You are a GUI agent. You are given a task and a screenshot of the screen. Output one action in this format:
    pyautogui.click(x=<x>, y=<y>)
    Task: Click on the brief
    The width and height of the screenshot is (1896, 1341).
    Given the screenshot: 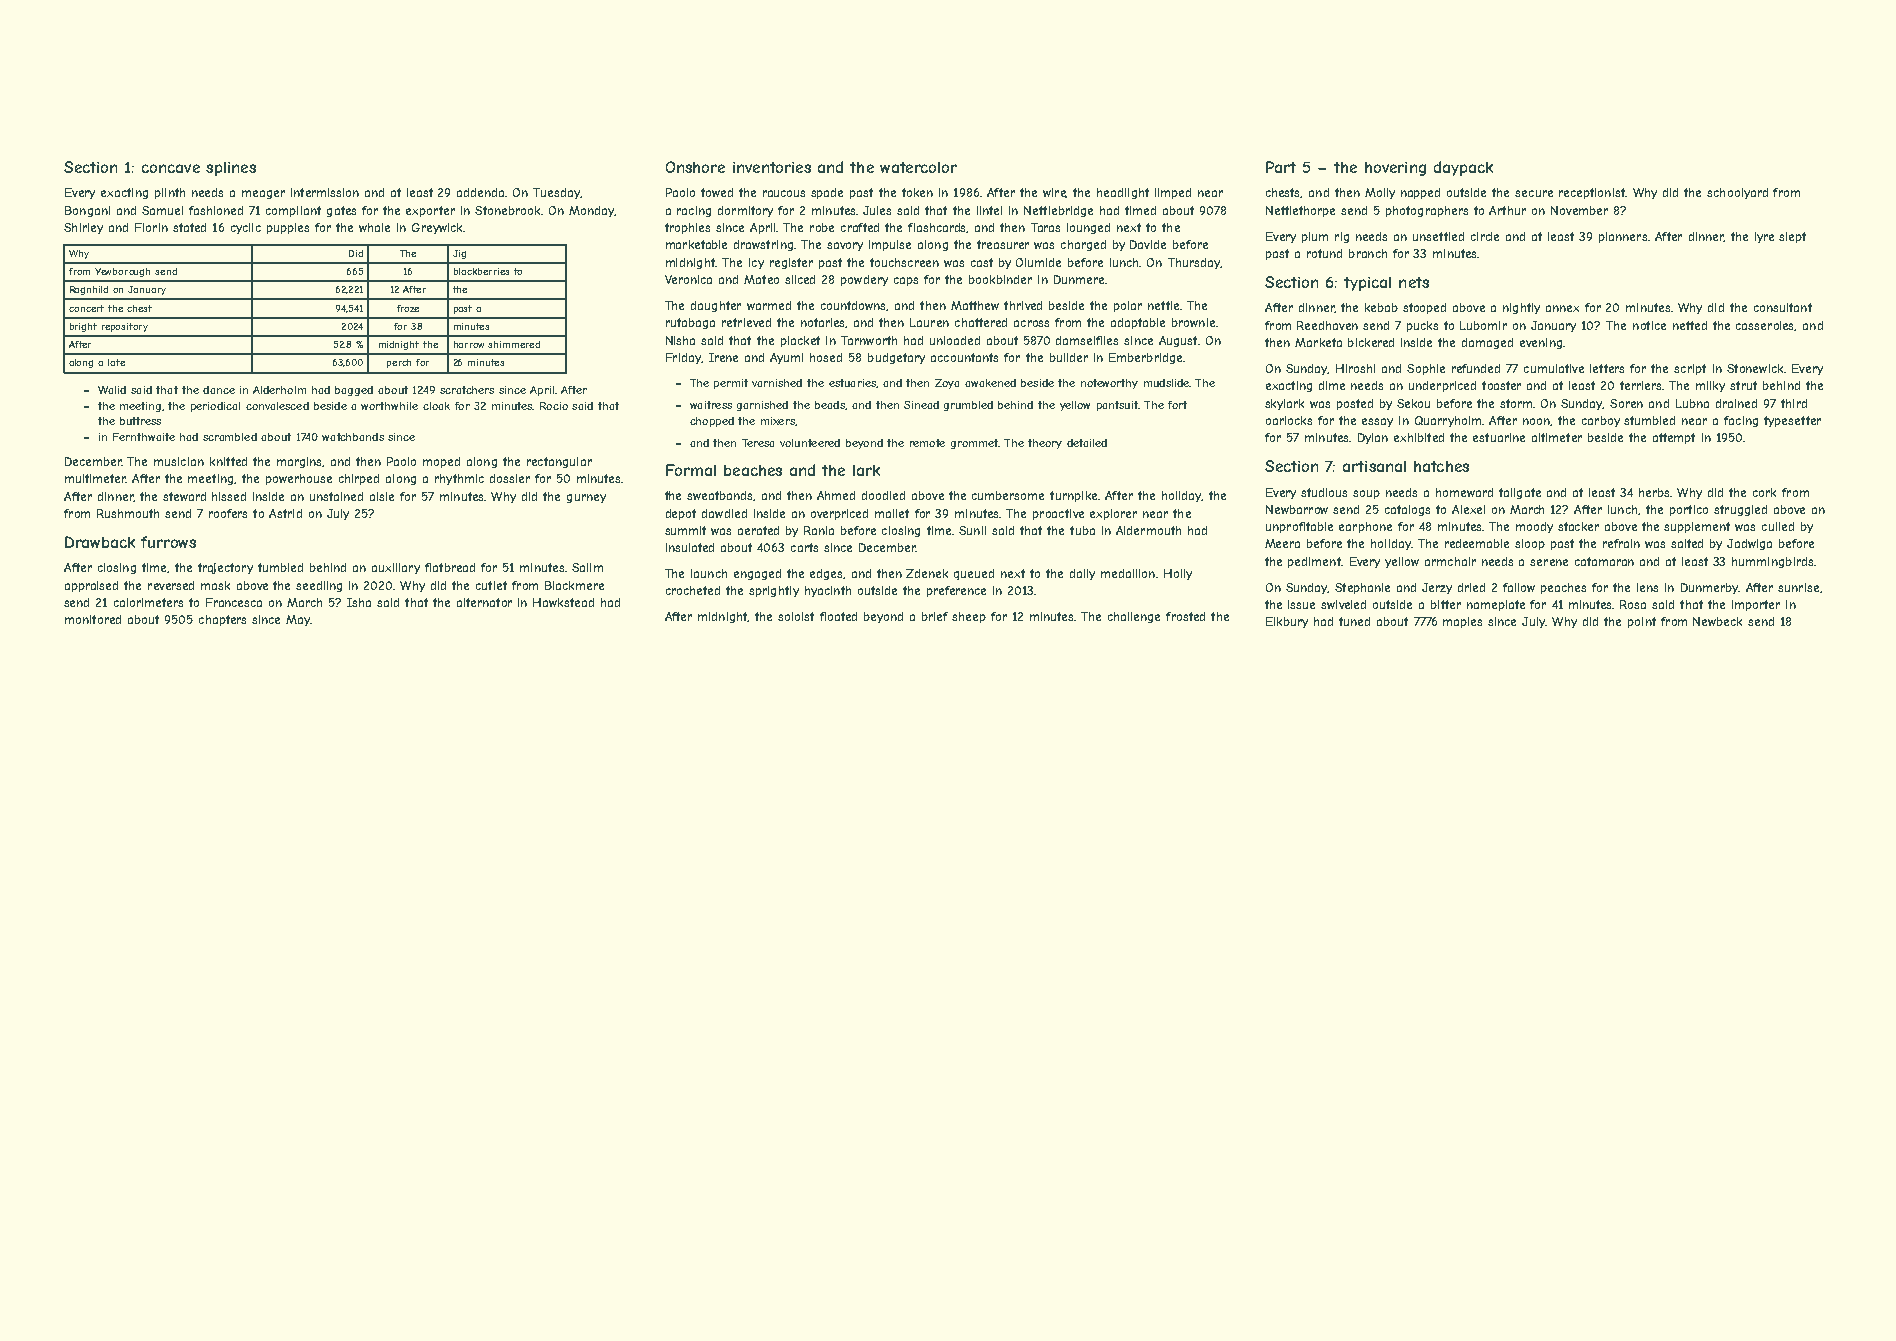 What is the action you would take?
    pyautogui.click(x=935, y=616)
